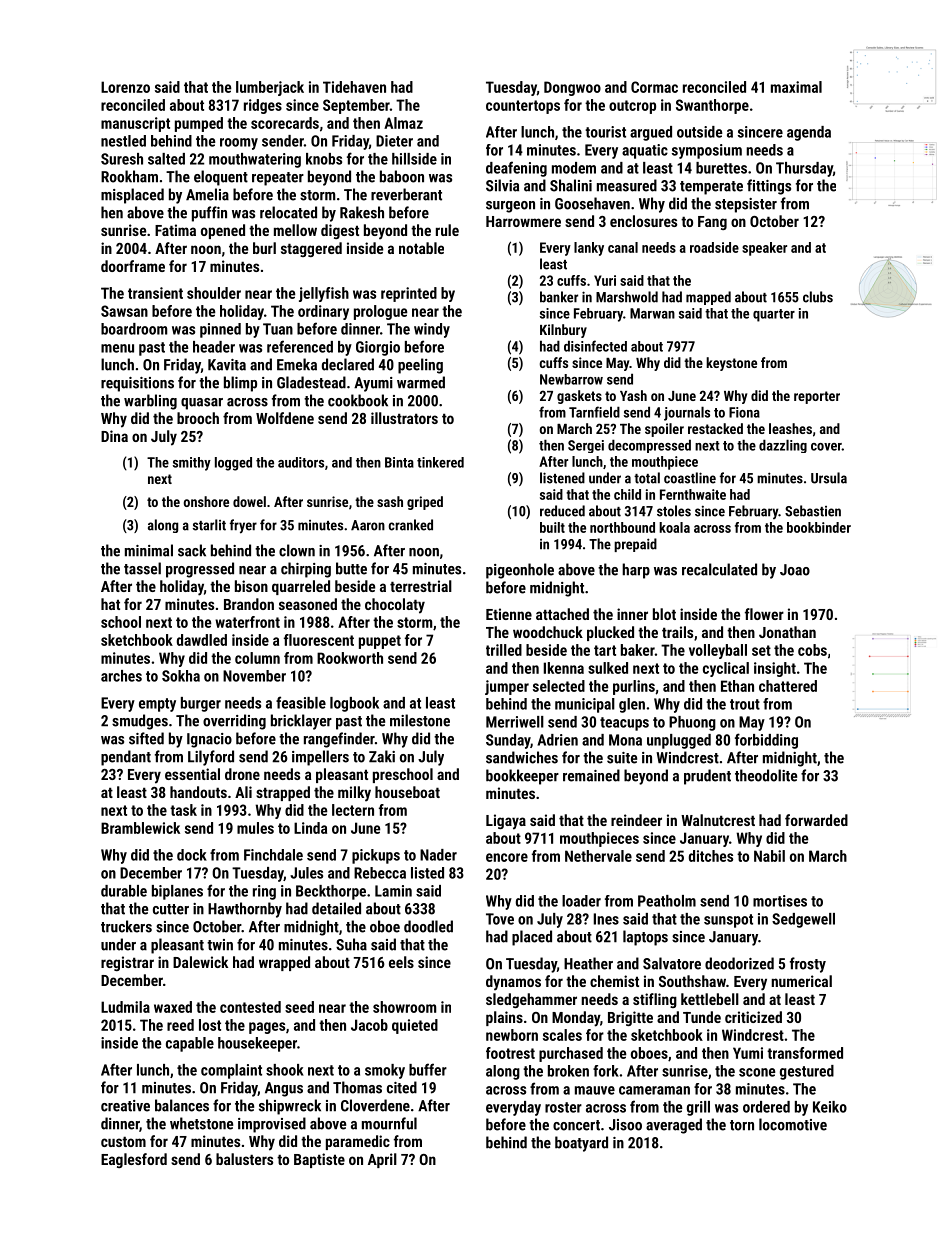 The height and width of the document is (1233, 952). What do you see at coordinates (331, 892) in the document?
I see `Beckthorpe` at bounding box center [331, 892].
